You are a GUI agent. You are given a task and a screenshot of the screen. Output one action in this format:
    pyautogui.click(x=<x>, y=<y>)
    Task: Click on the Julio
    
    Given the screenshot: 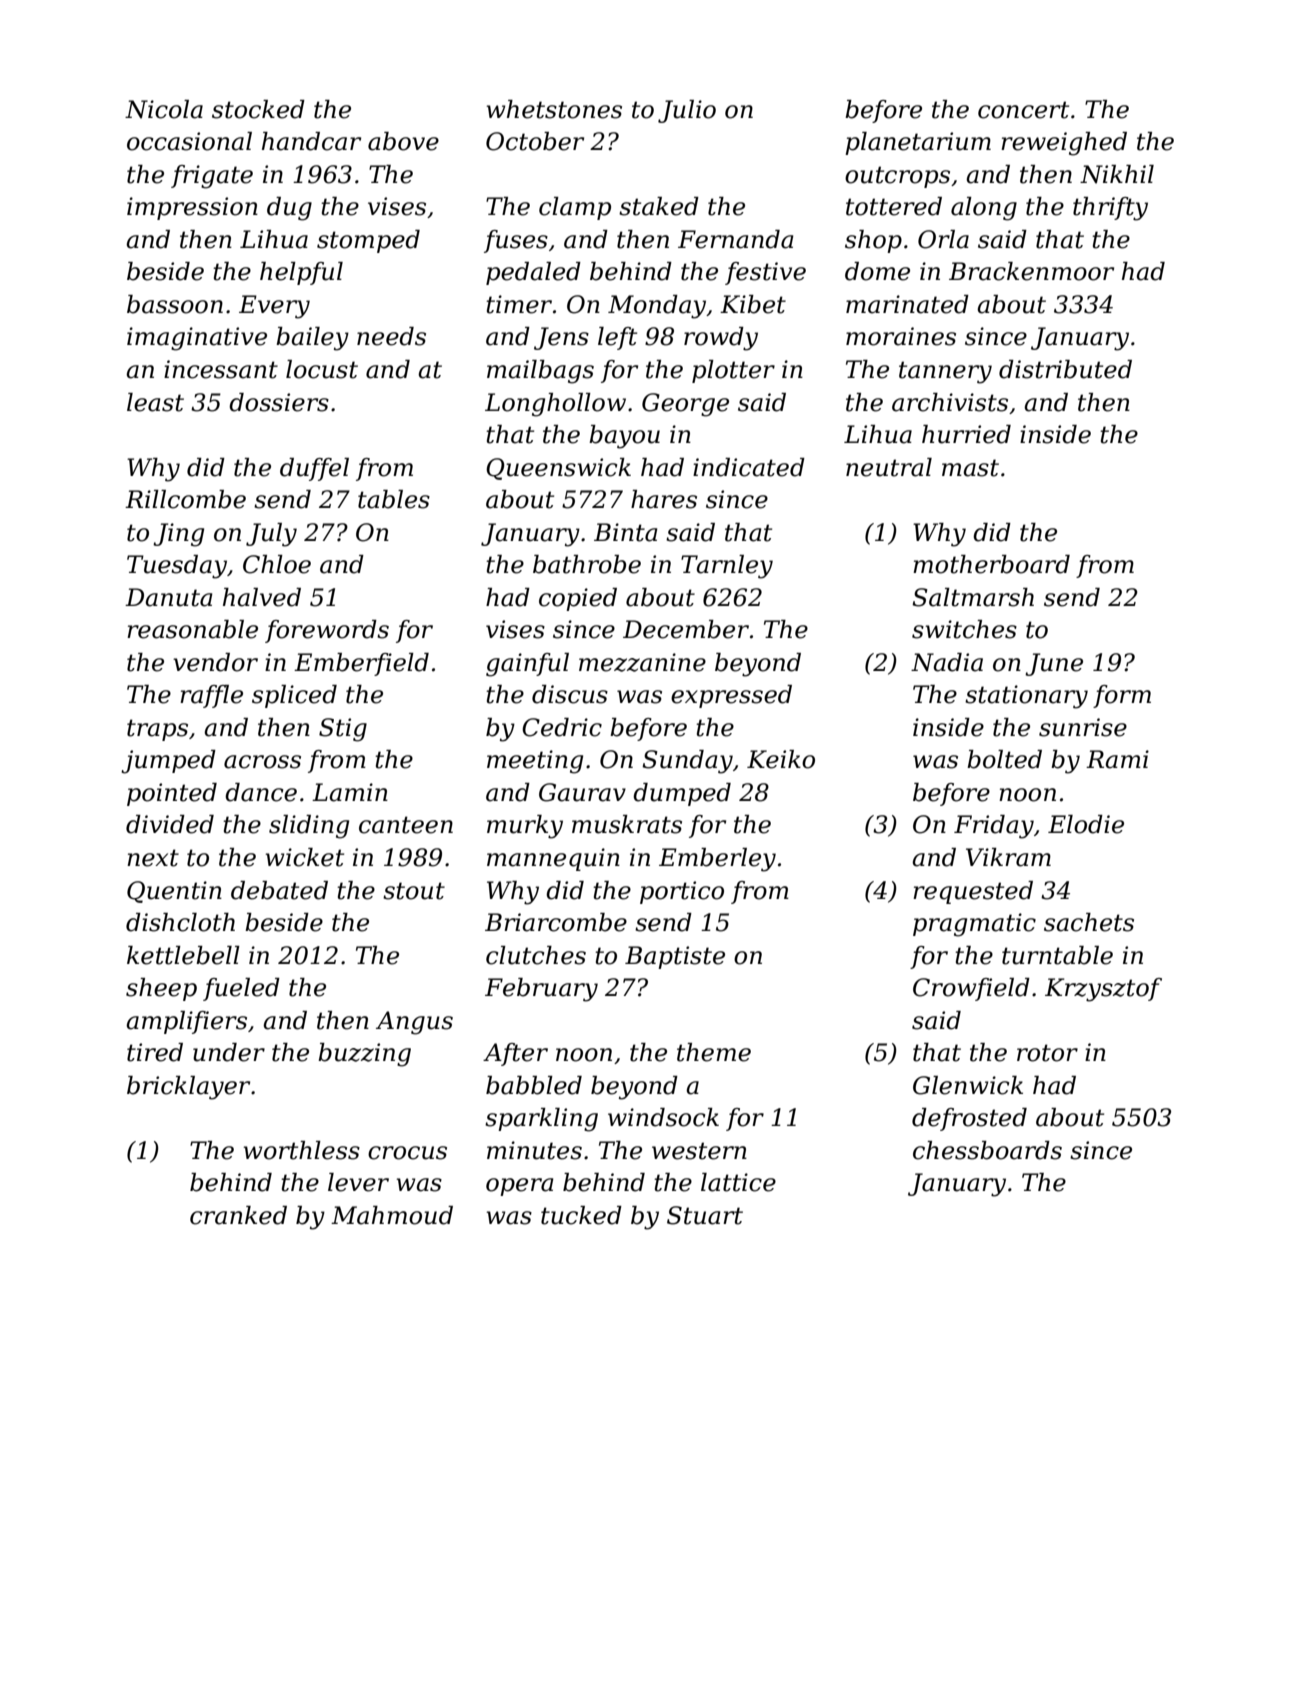 What is the action you would take?
    pyautogui.click(x=687, y=111)
